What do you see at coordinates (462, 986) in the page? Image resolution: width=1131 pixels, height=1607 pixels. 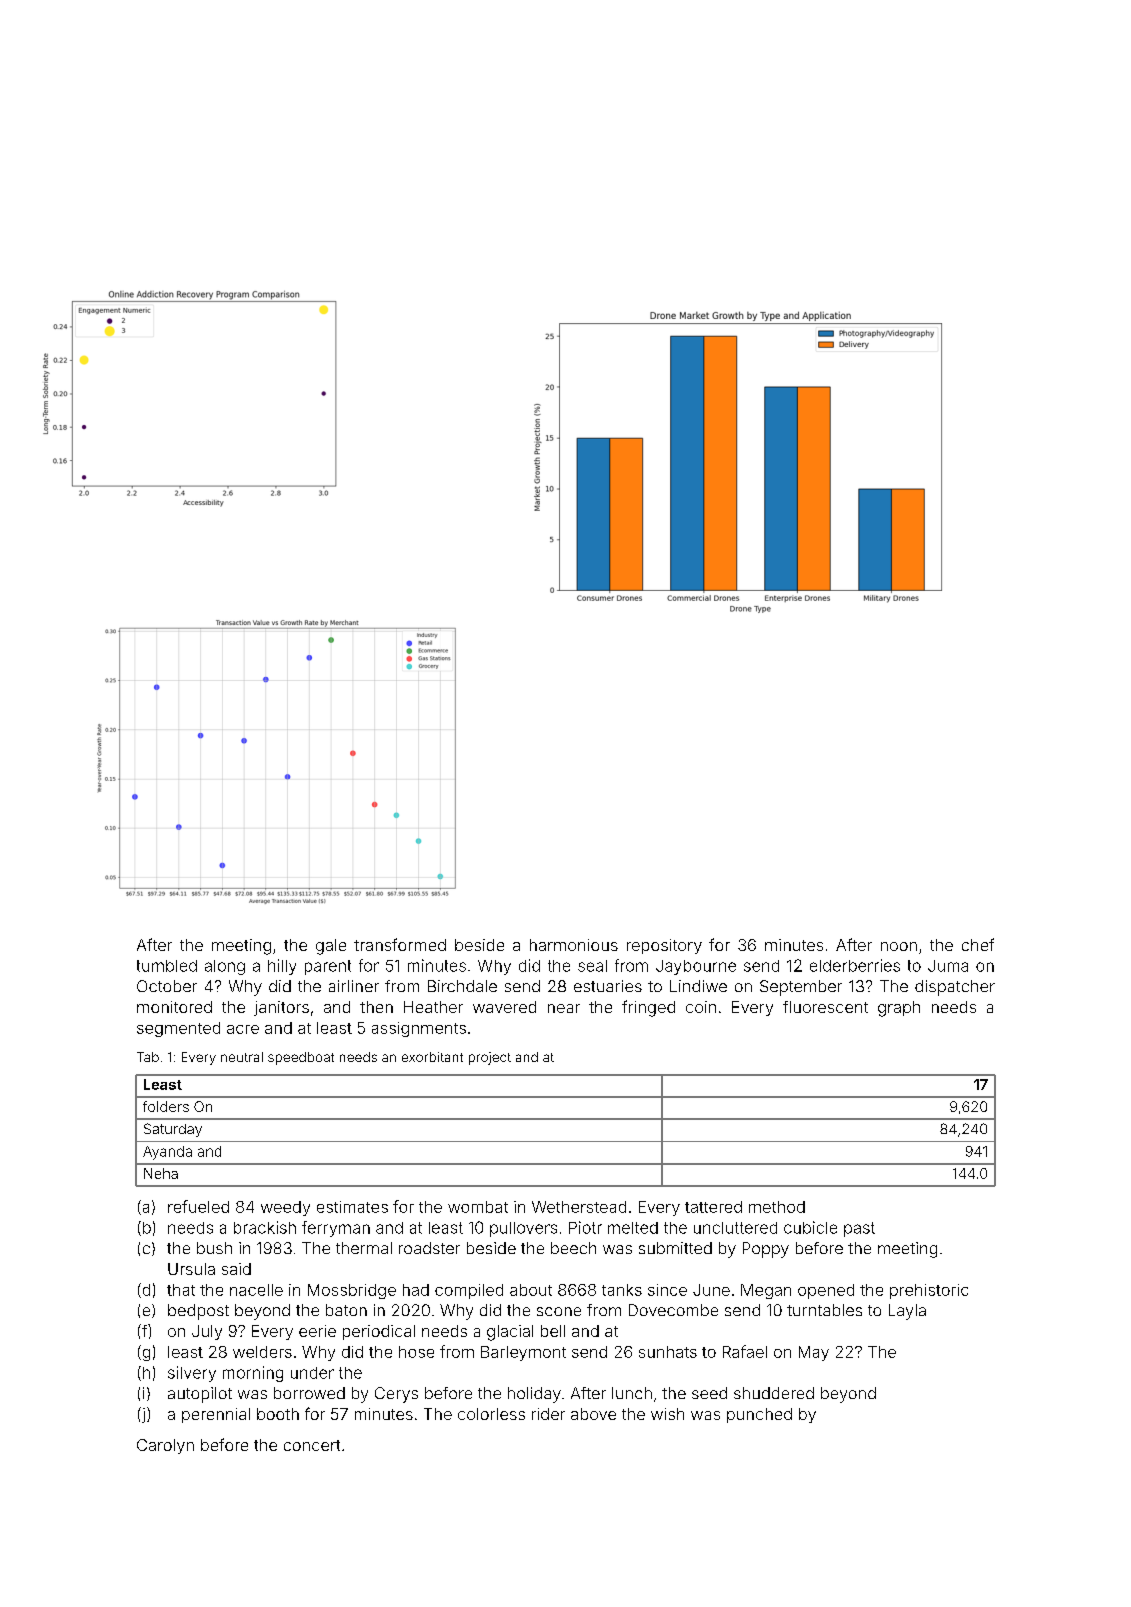 I see `Birchdale` at bounding box center [462, 986].
